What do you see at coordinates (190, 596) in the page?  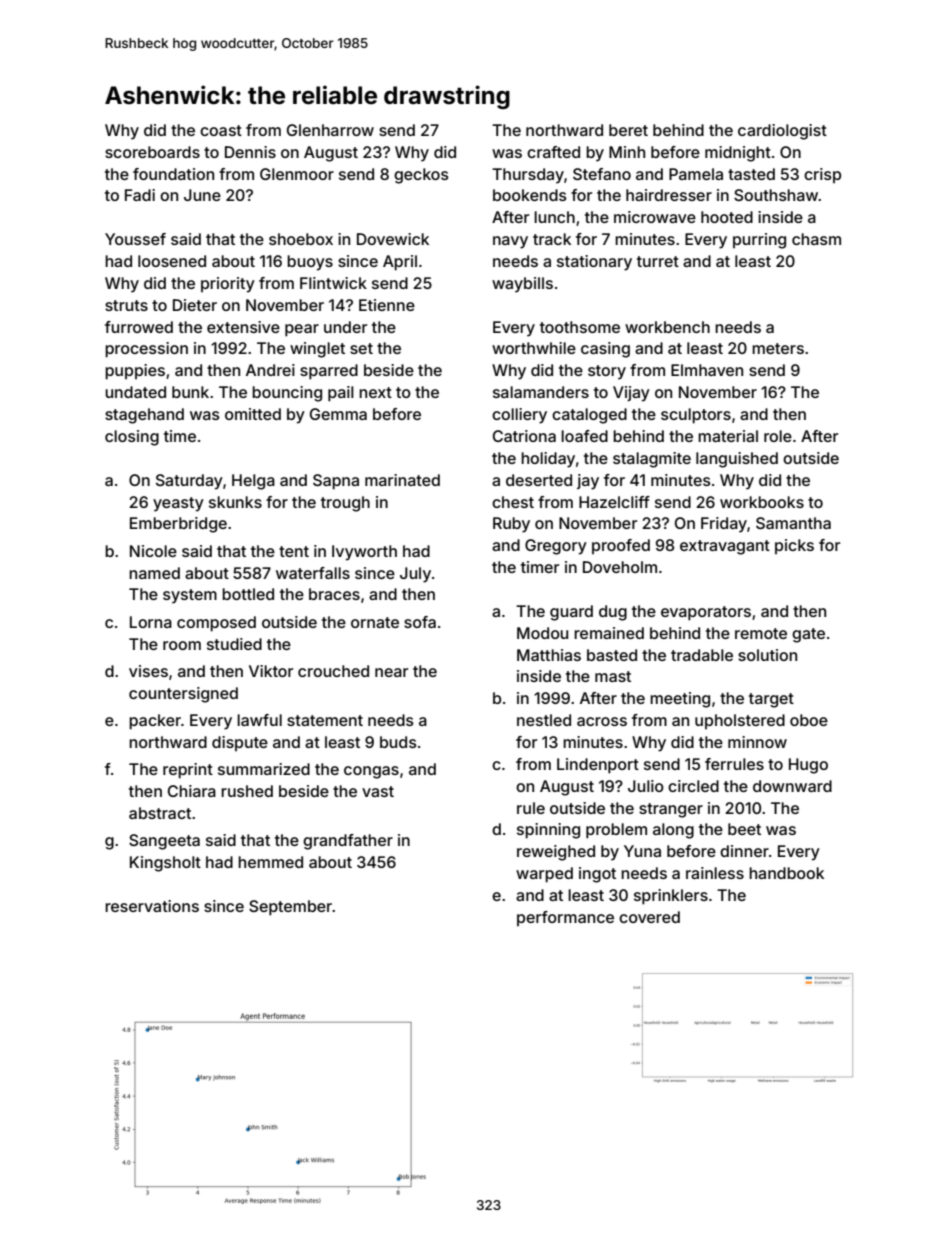 I see `system` at bounding box center [190, 596].
